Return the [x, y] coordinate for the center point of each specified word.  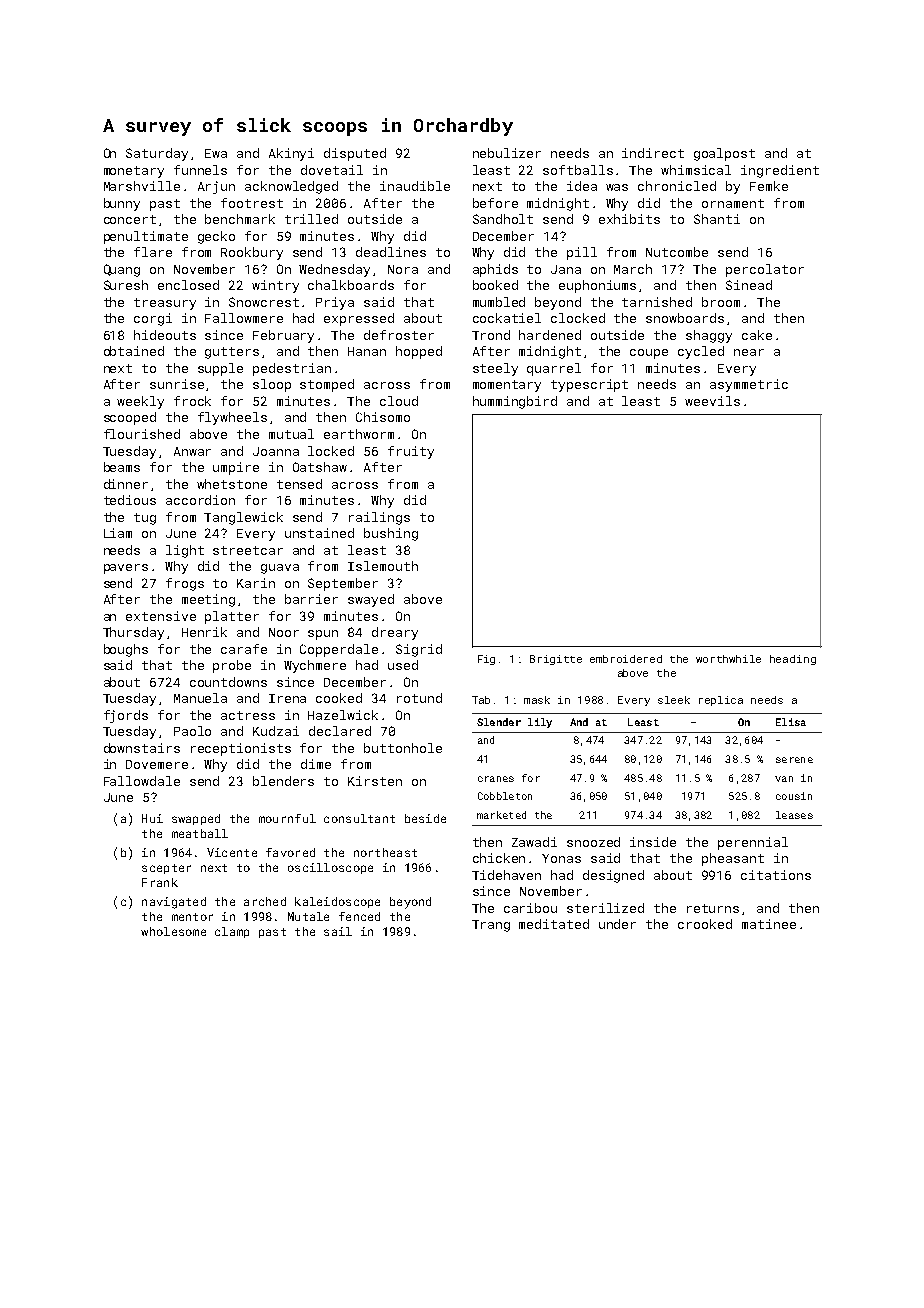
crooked [705, 924]
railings [379, 518]
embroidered [626, 659]
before [495, 203]
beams [122, 467]
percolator [765, 270]
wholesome [173, 931]
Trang [491, 926]
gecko [216, 237]
